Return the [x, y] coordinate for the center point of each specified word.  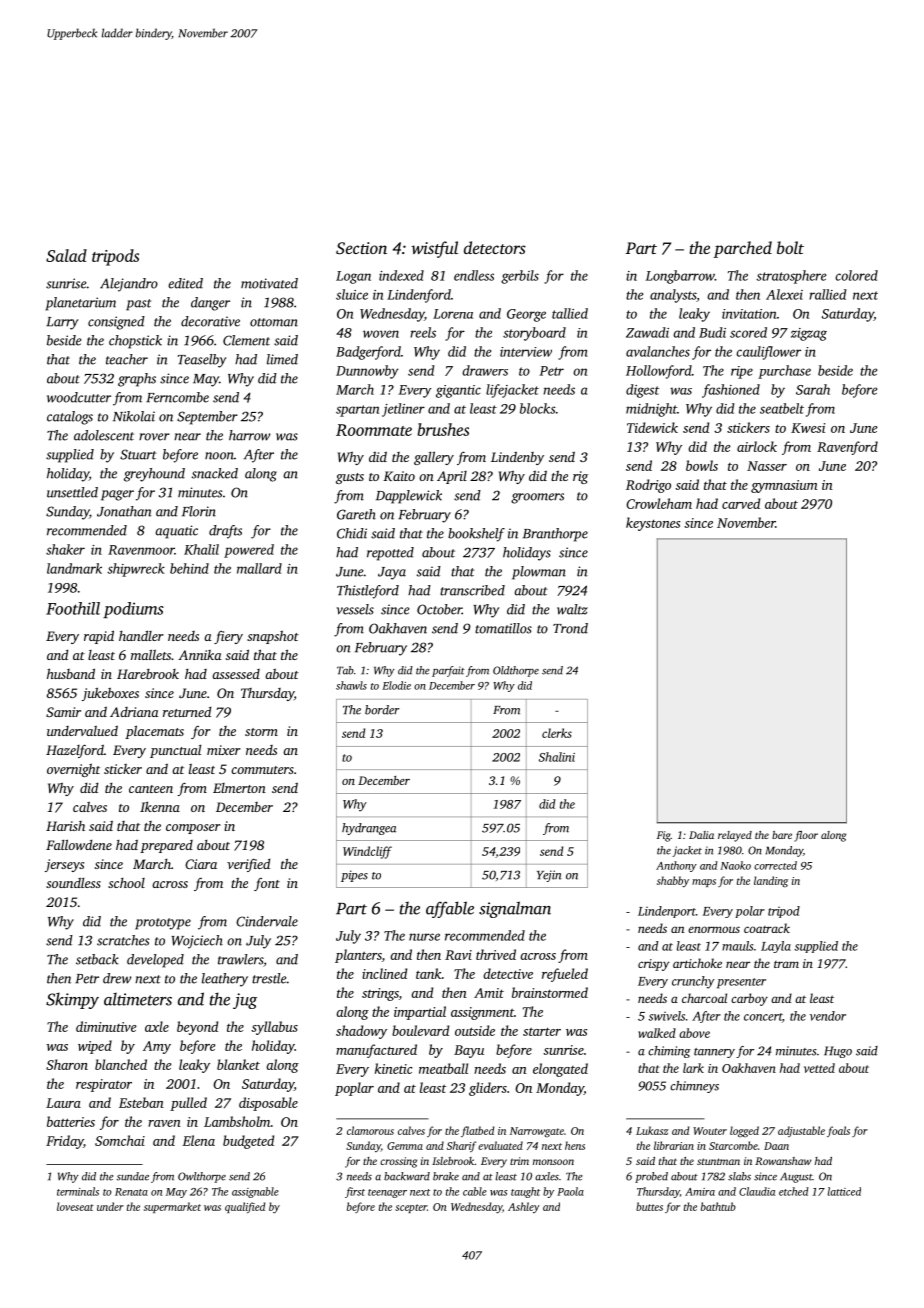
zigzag [809, 334]
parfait [448, 671]
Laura [63, 1103]
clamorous [370, 1130]
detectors [495, 247]
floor [806, 836]
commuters [262, 770]
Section [361, 248]
